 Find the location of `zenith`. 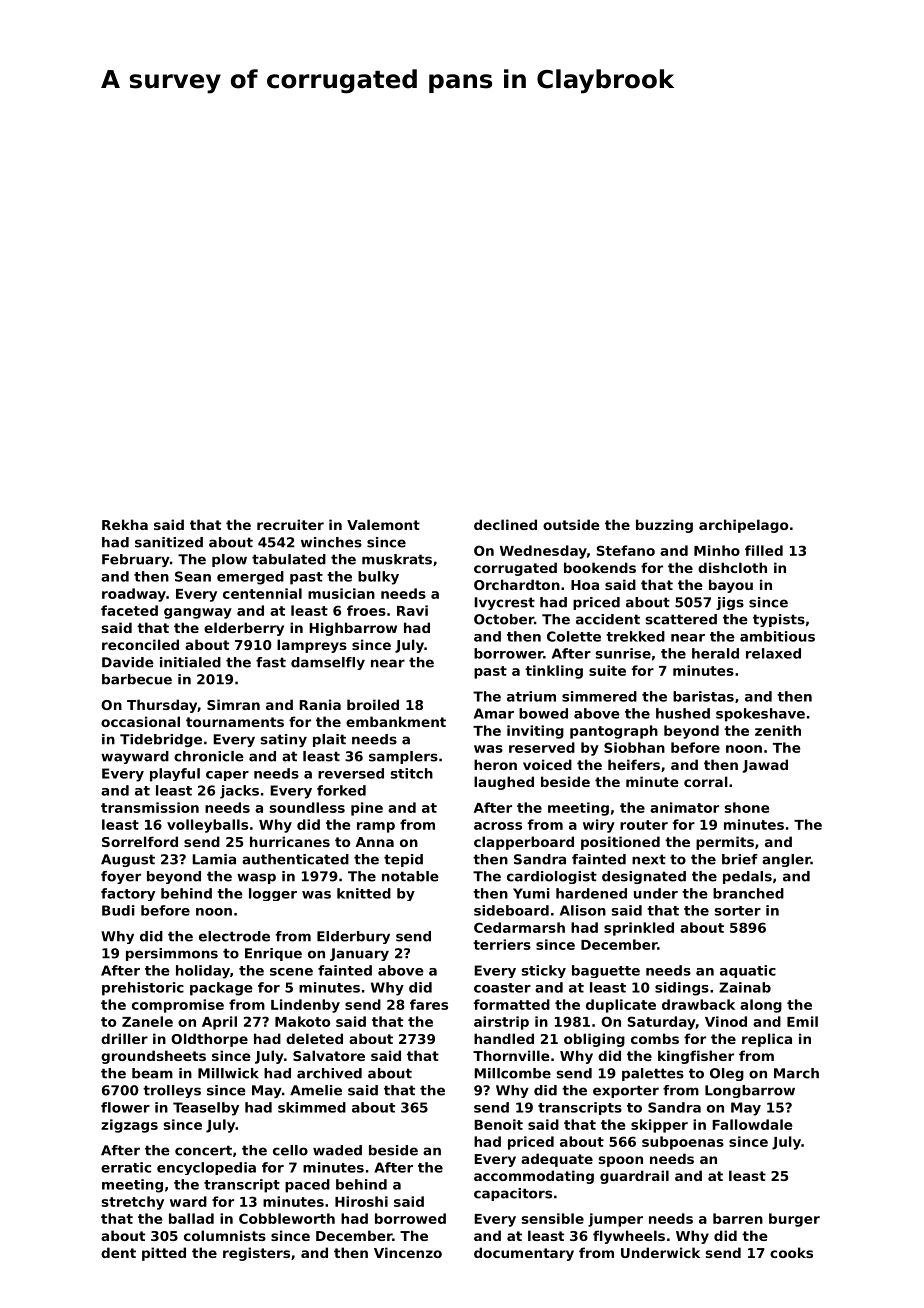

zenith is located at coordinates (778, 730).
